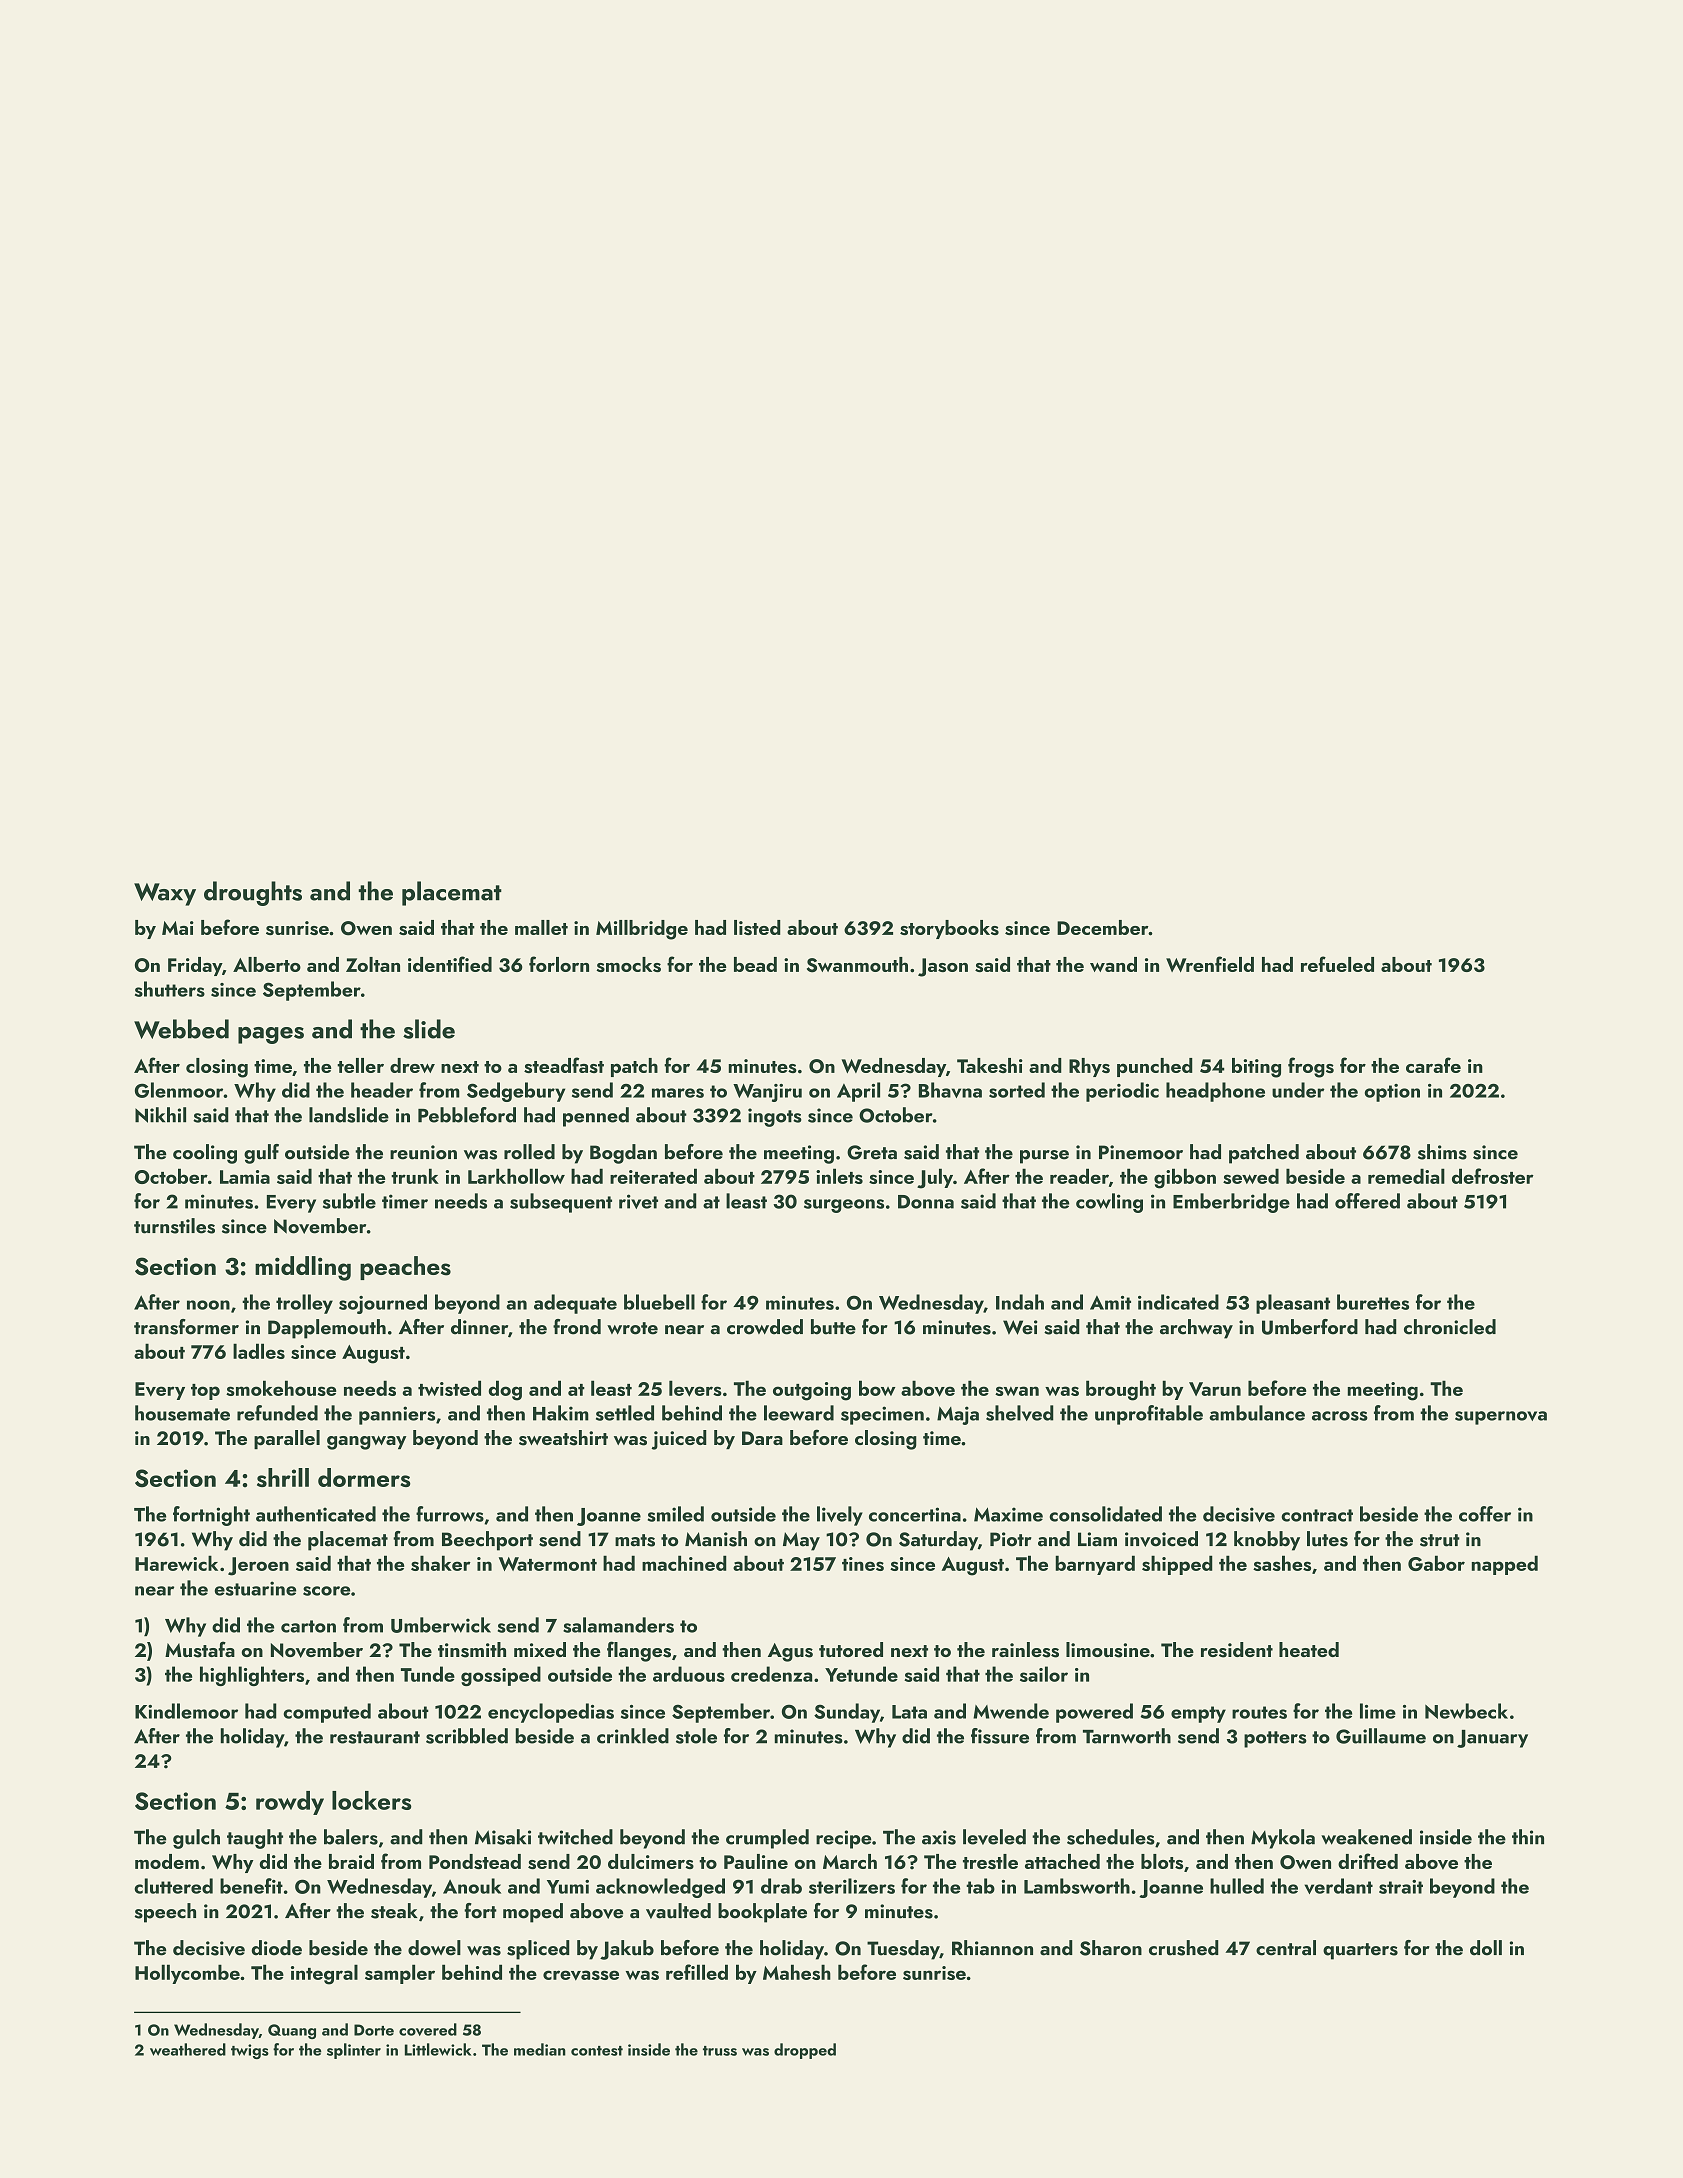 This page has height=2178, width=1683. I want to click on Lambsworth, so click(1077, 1886).
